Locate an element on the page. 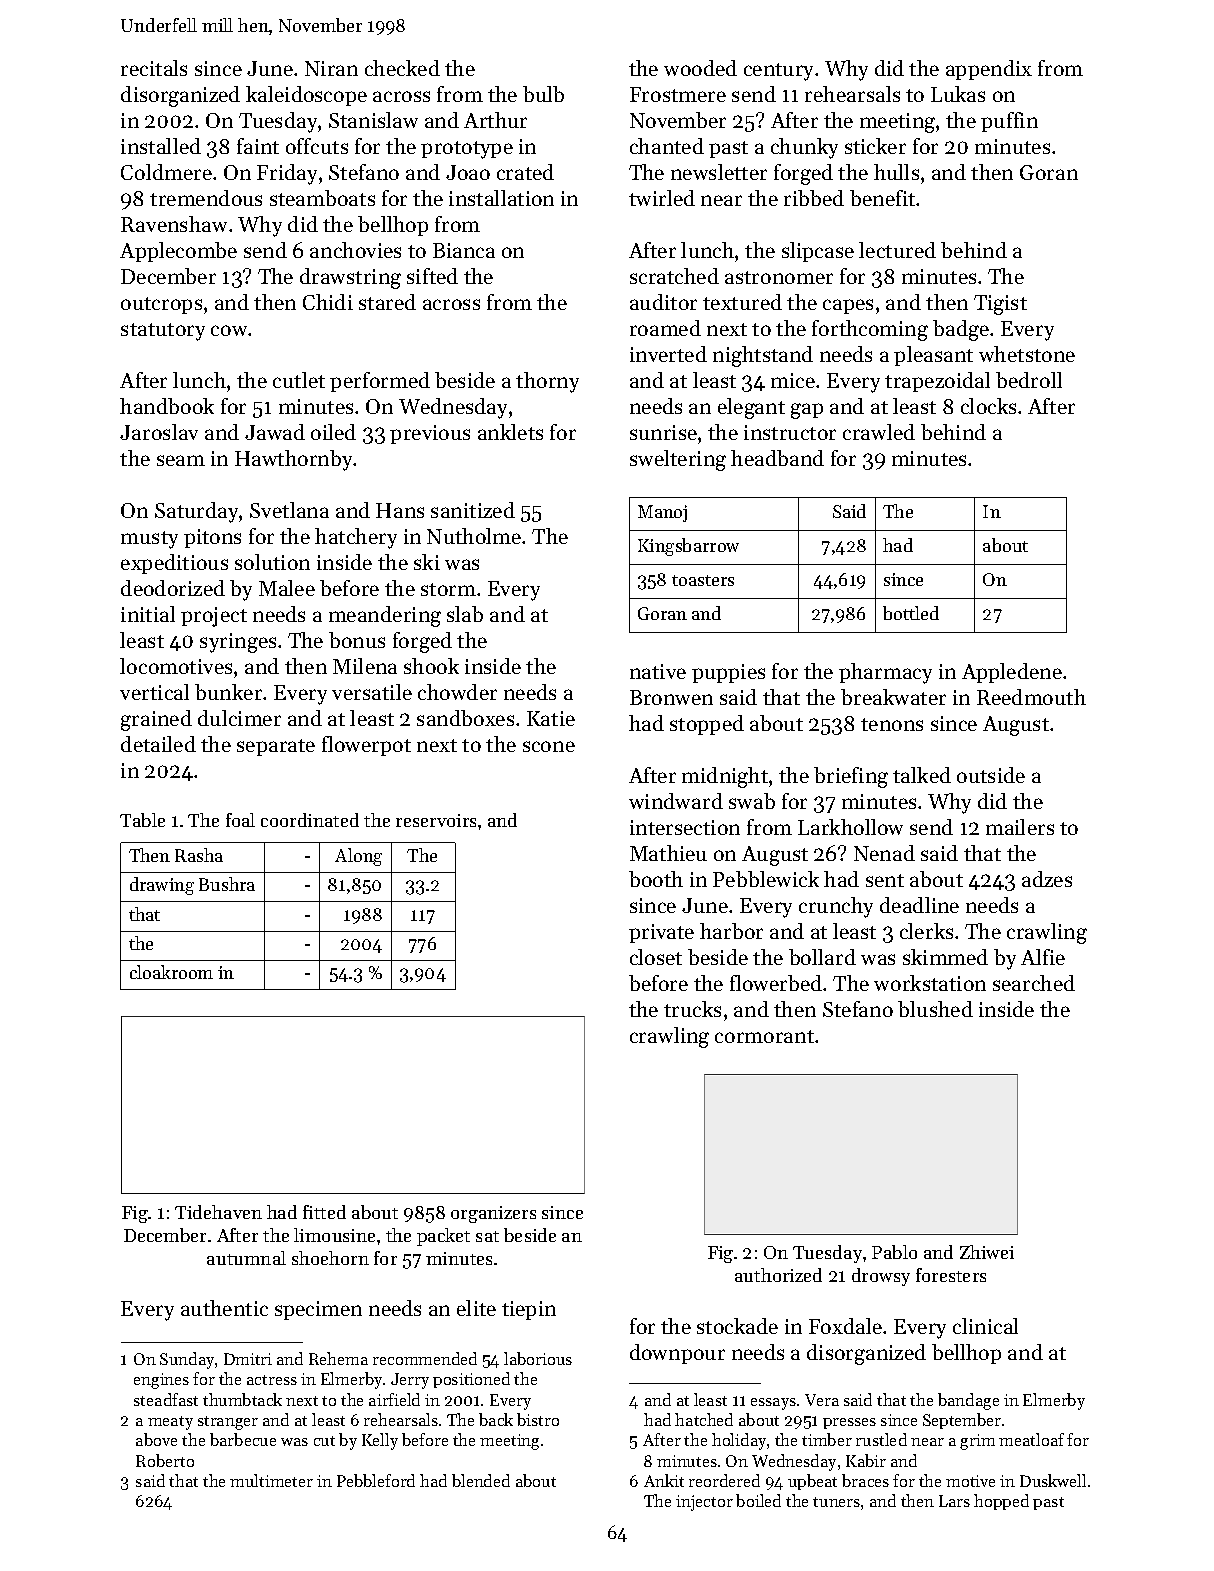  bedroll is located at coordinates (1029, 380).
